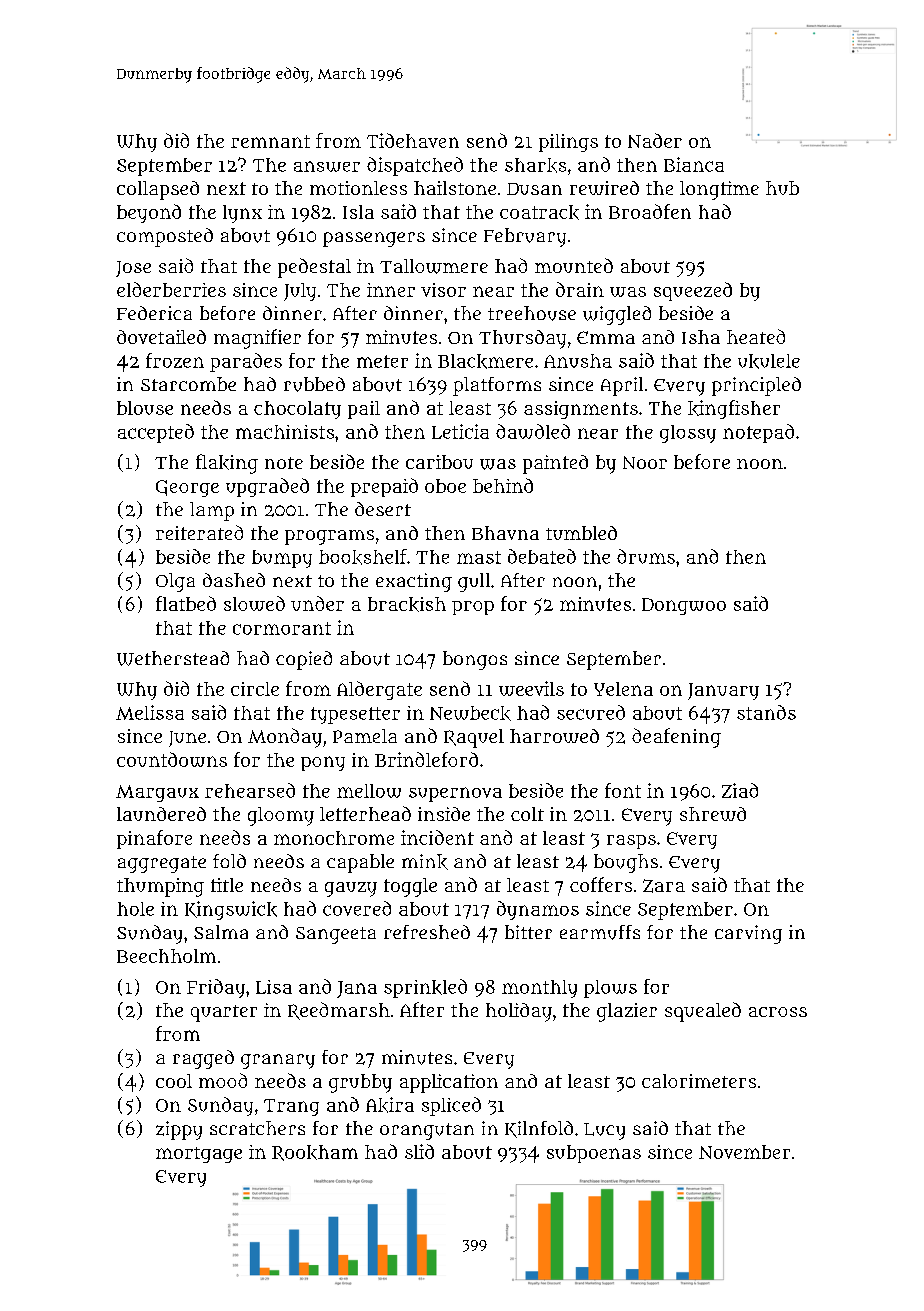 This document has height=1311, width=924. Describe the element at coordinates (734, 409) in the document. I see `kingfisher` at that location.
